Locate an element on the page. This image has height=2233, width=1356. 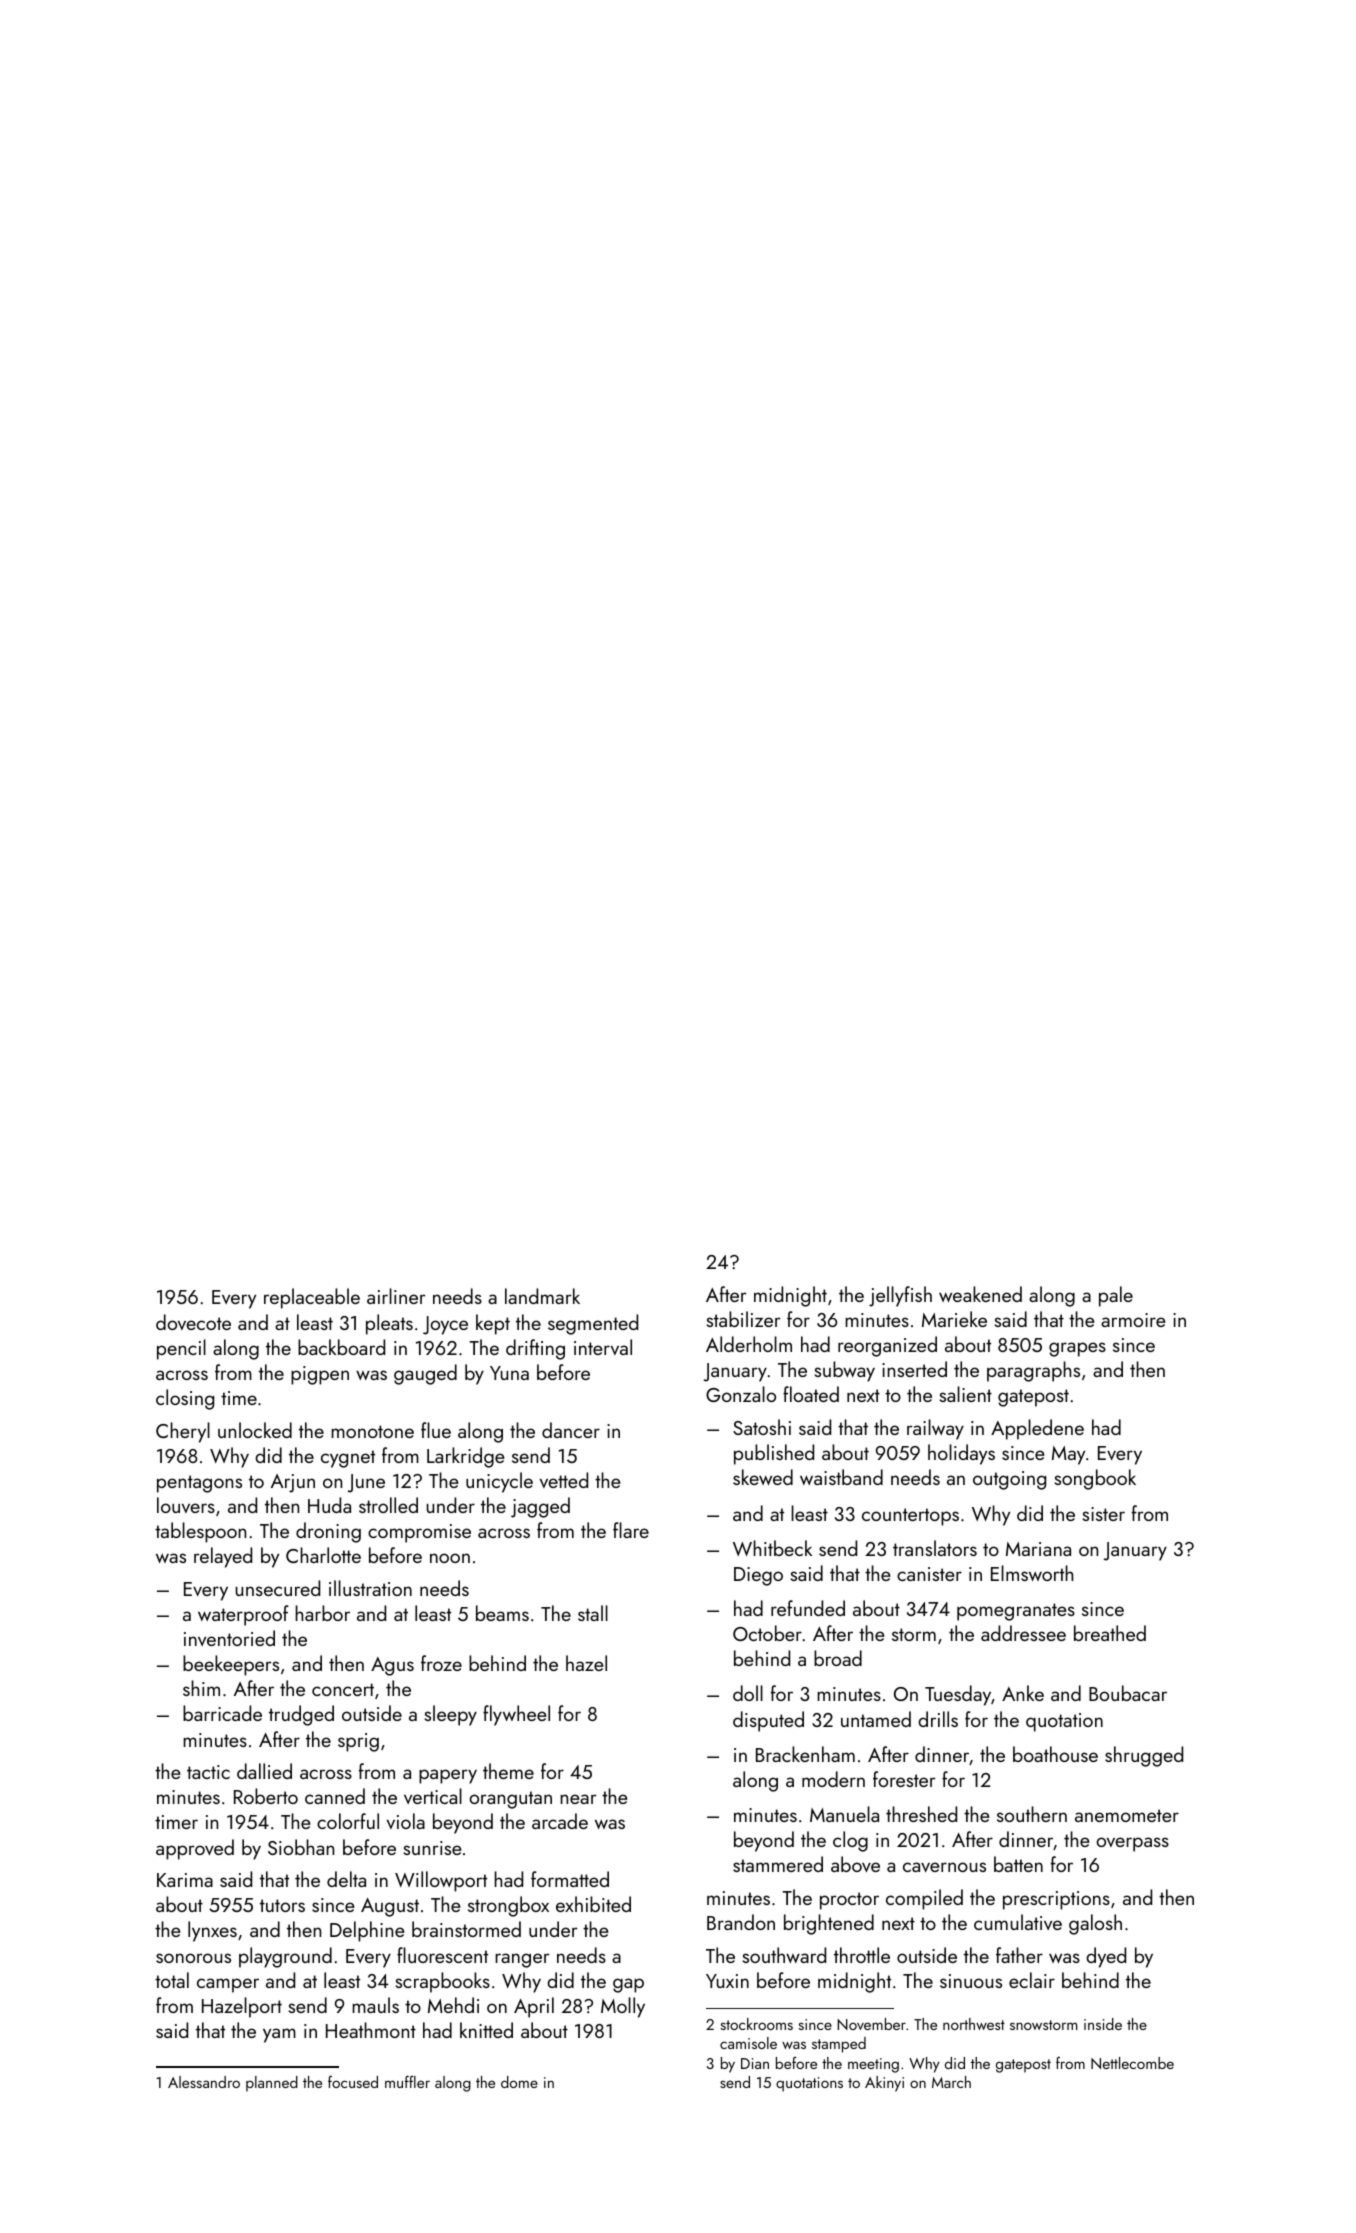
stabilizer is located at coordinates (743, 1319).
